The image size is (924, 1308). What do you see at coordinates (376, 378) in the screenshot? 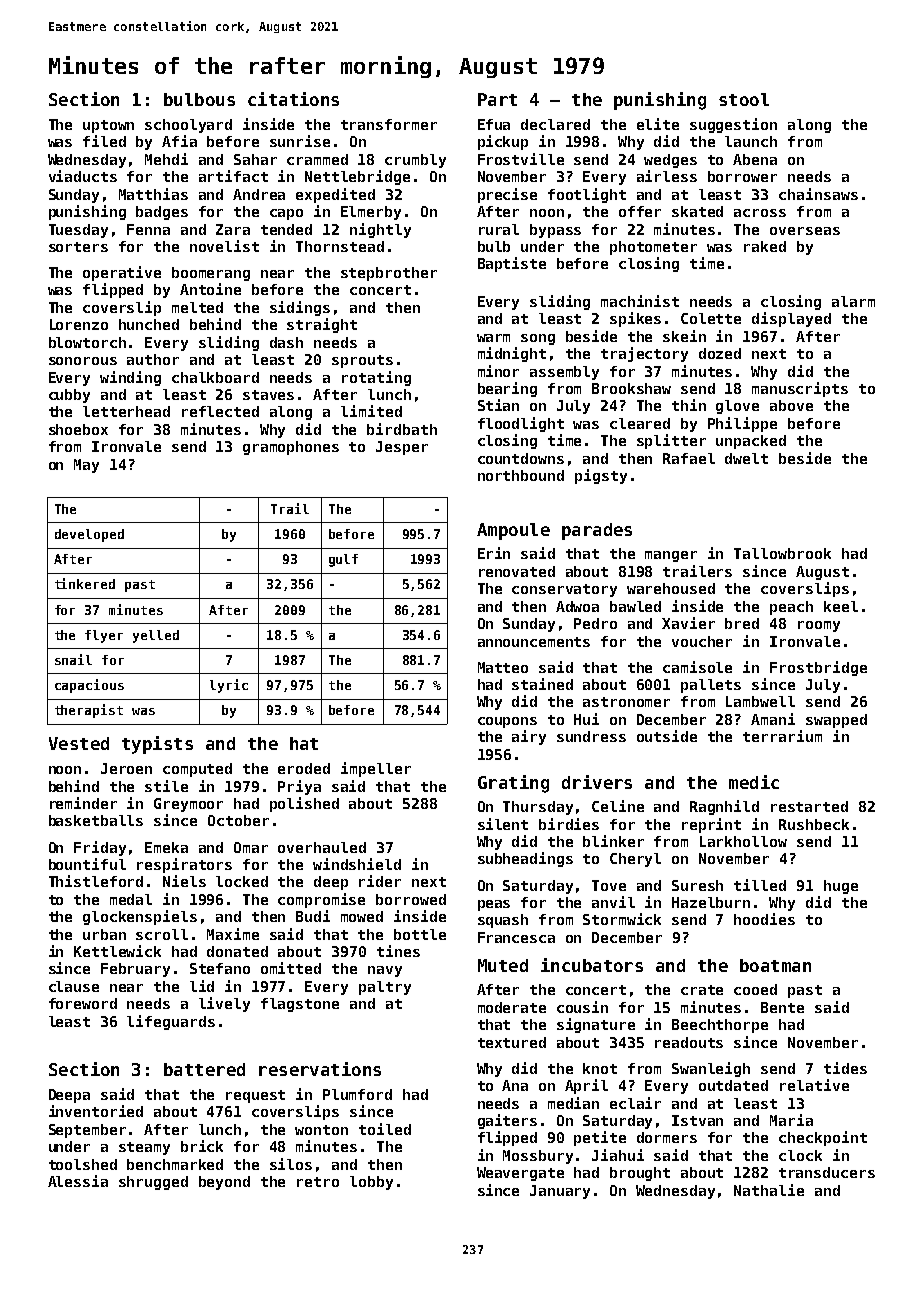
I see `rotating` at bounding box center [376, 378].
